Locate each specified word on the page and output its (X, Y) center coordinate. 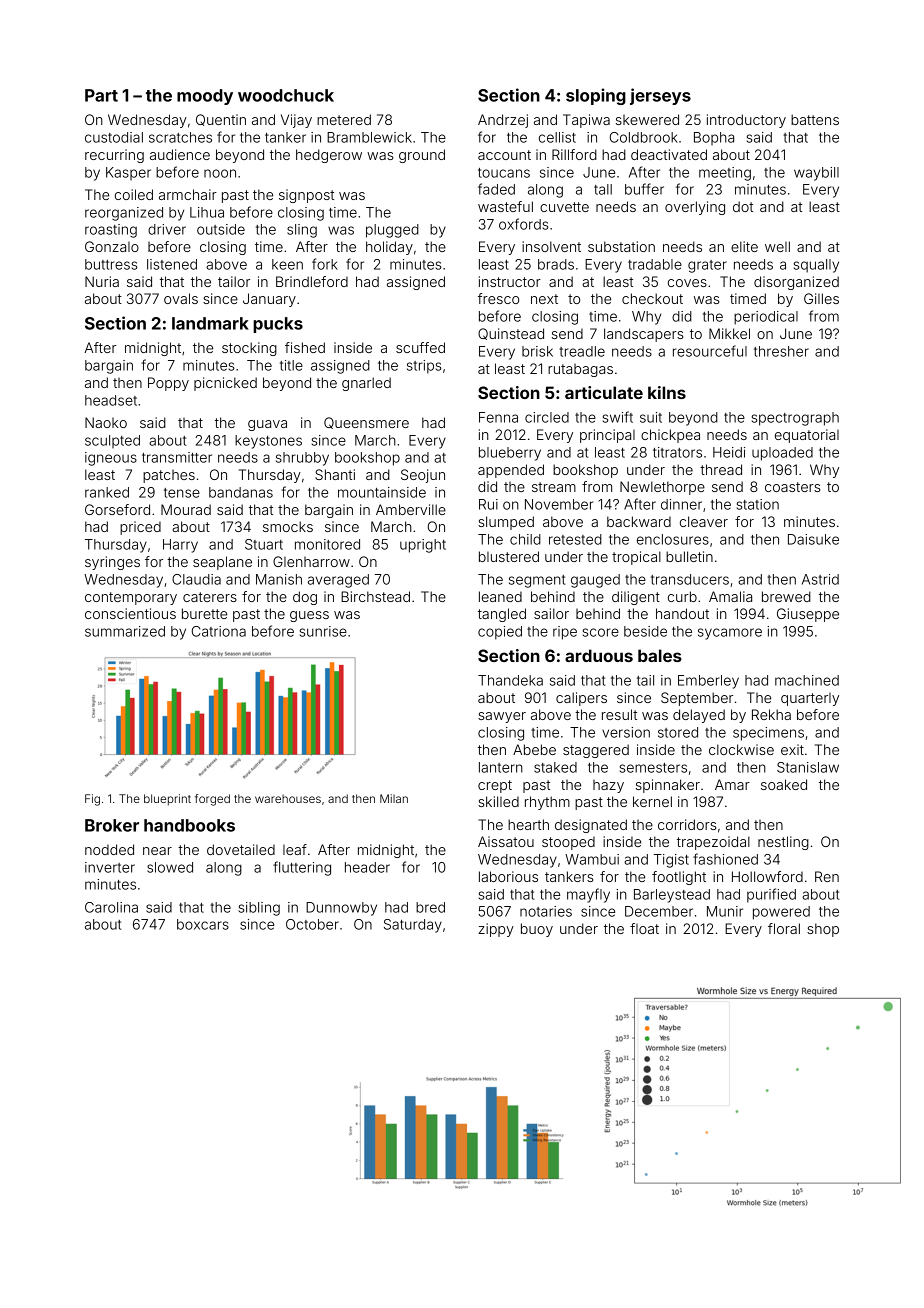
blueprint (167, 800)
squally (816, 266)
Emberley (708, 682)
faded (496, 189)
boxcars (203, 924)
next (544, 299)
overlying (695, 208)
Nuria (102, 281)
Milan (394, 798)
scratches (180, 137)
